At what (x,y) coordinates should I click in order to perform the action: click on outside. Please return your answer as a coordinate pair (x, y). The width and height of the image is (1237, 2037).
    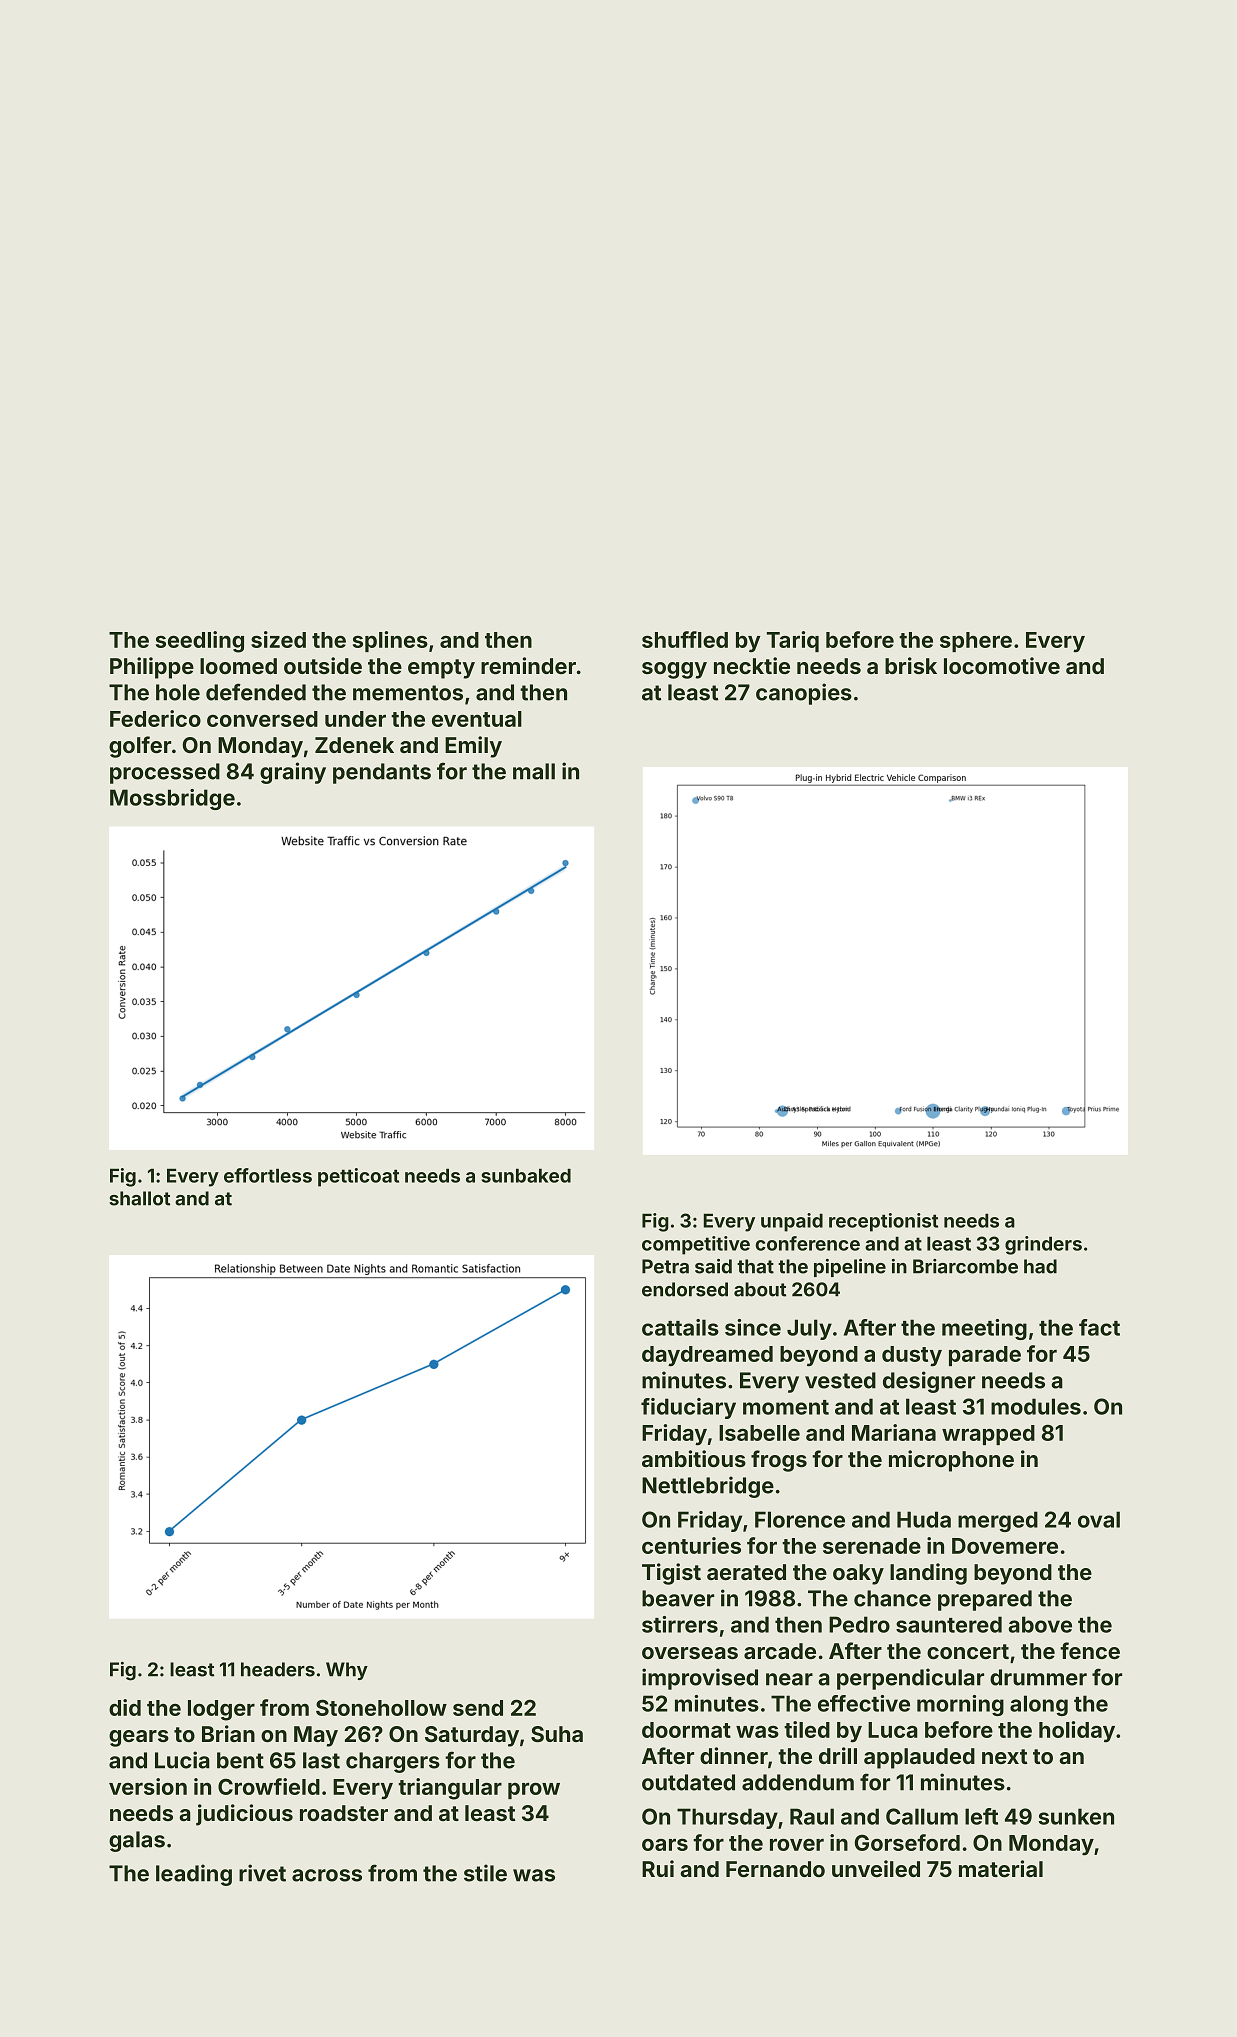
    Looking at the image, I should click on (323, 665).
